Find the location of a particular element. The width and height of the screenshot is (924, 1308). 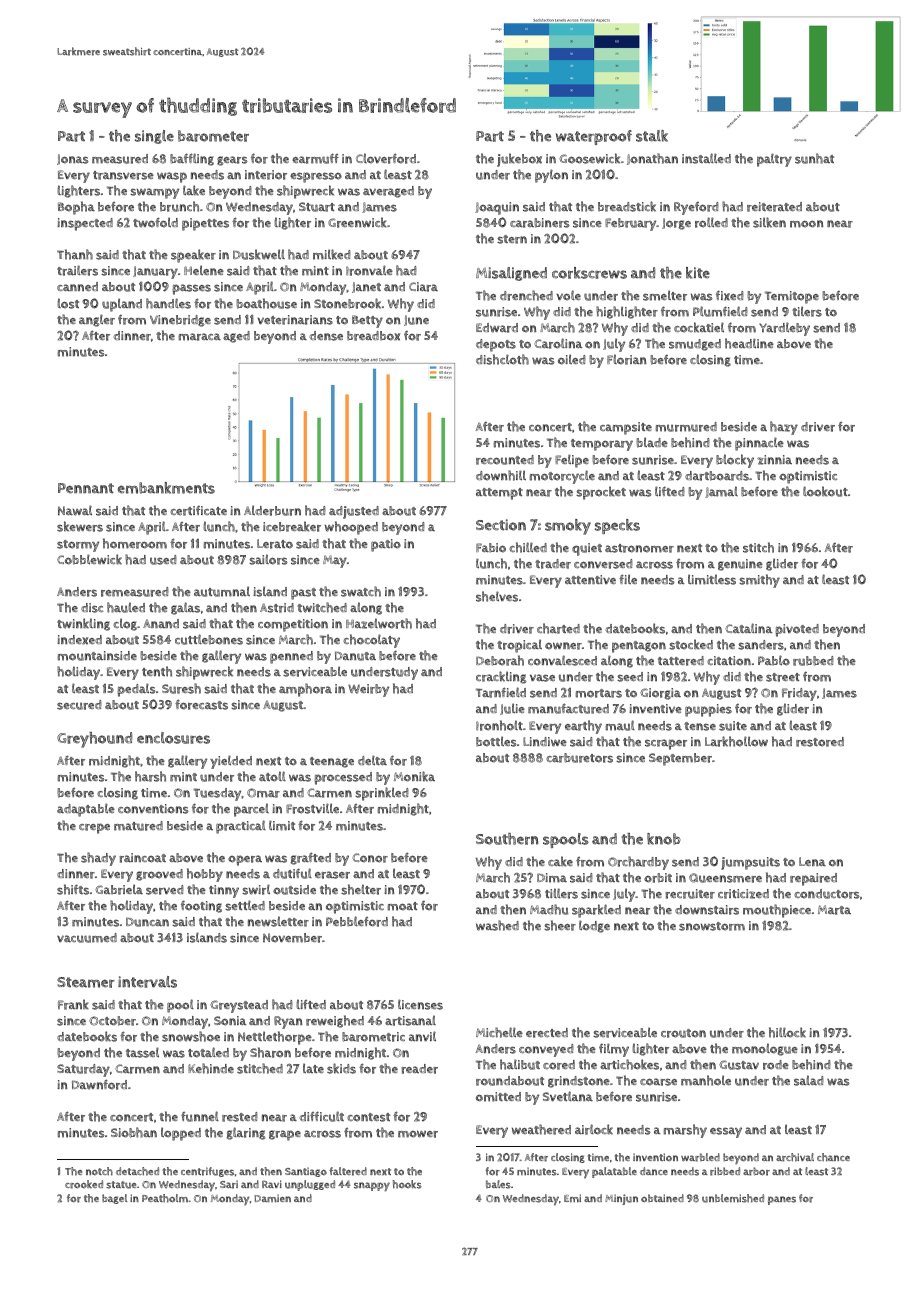

recounted is located at coordinates (505, 460).
